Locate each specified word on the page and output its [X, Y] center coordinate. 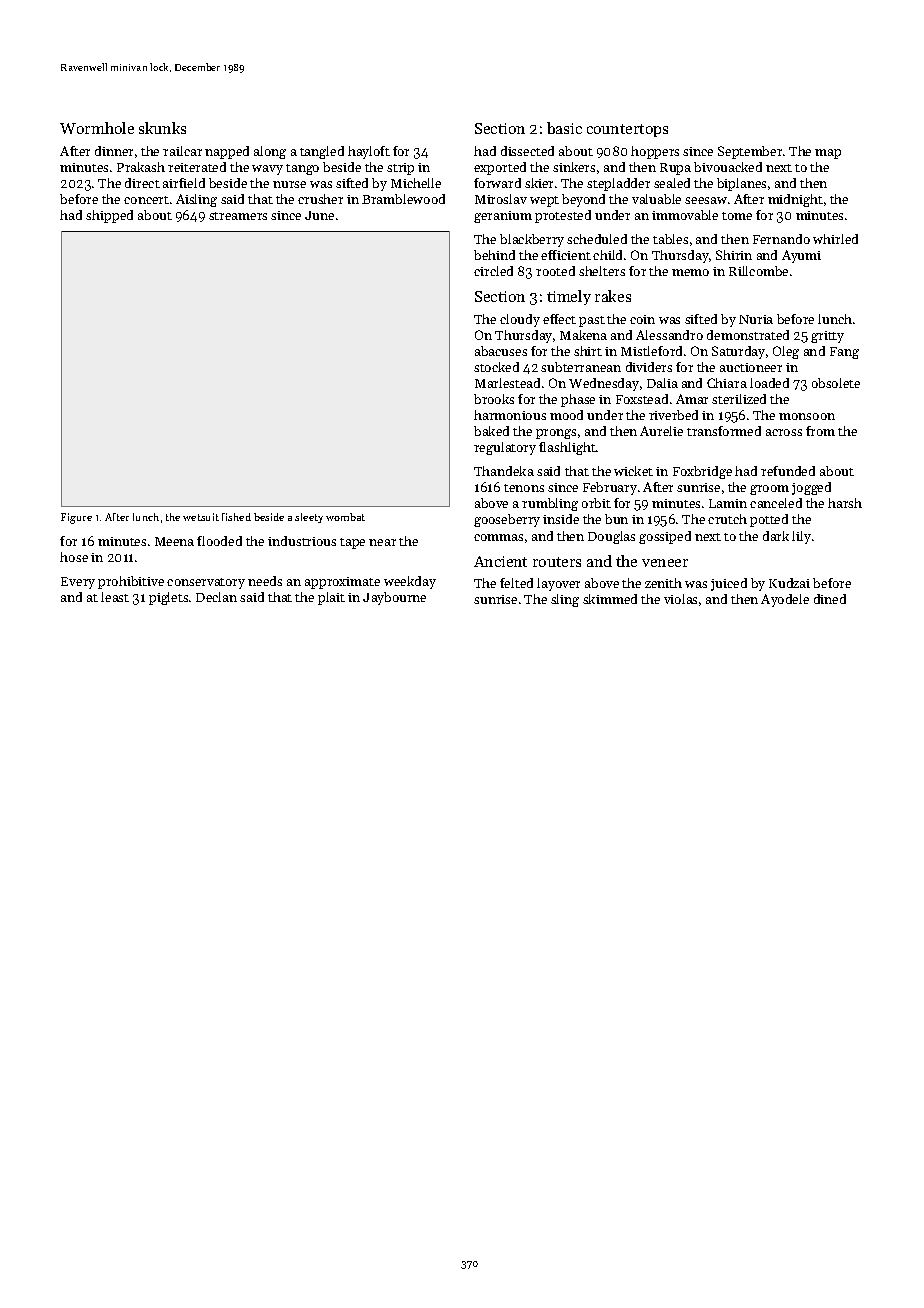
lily [801, 537]
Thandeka [504, 471]
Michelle [416, 183]
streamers [238, 216]
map [828, 154]
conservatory [206, 583]
